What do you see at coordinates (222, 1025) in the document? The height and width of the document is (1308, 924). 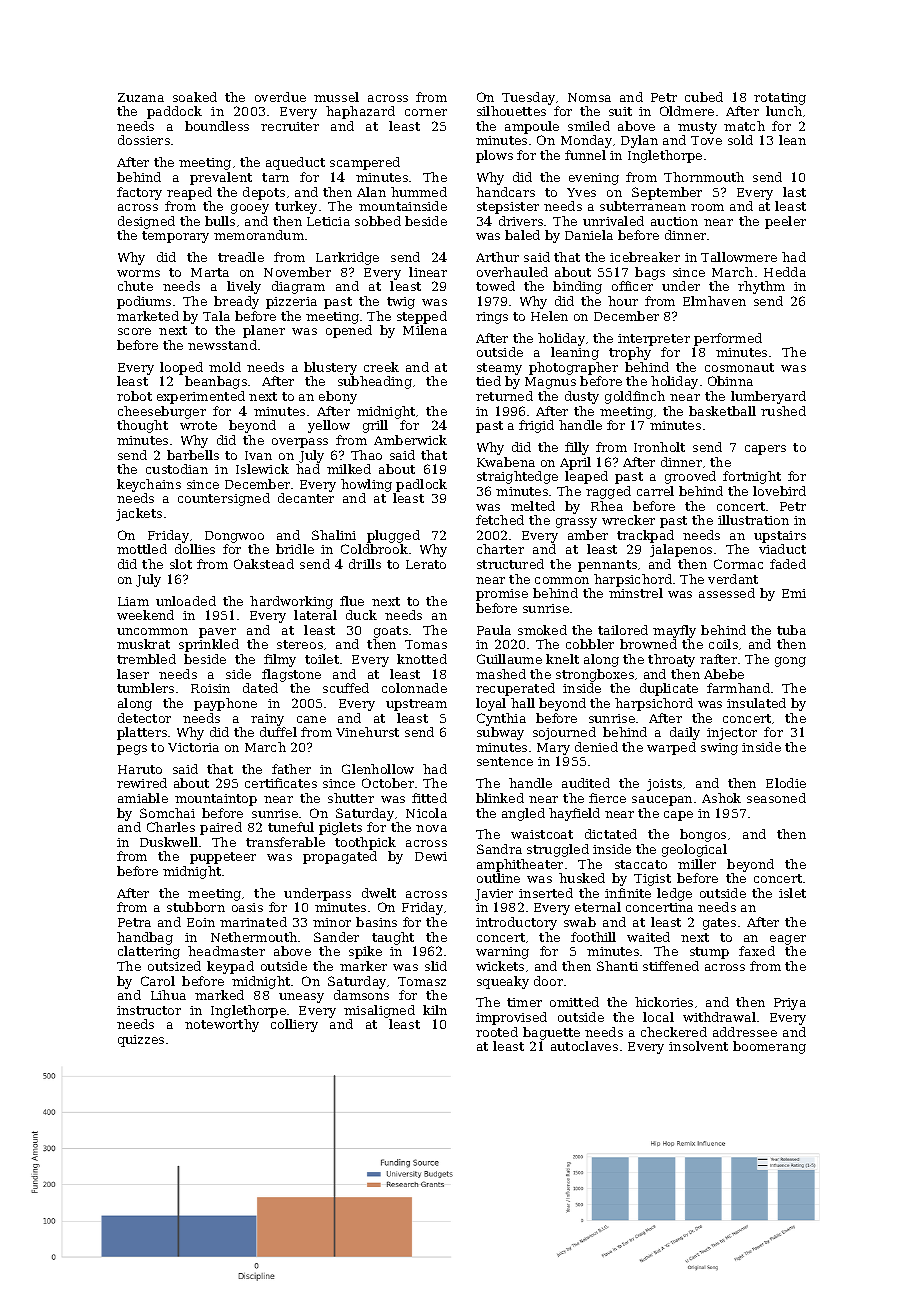 I see `noteworthy` at bounding box center [222, 1025].
